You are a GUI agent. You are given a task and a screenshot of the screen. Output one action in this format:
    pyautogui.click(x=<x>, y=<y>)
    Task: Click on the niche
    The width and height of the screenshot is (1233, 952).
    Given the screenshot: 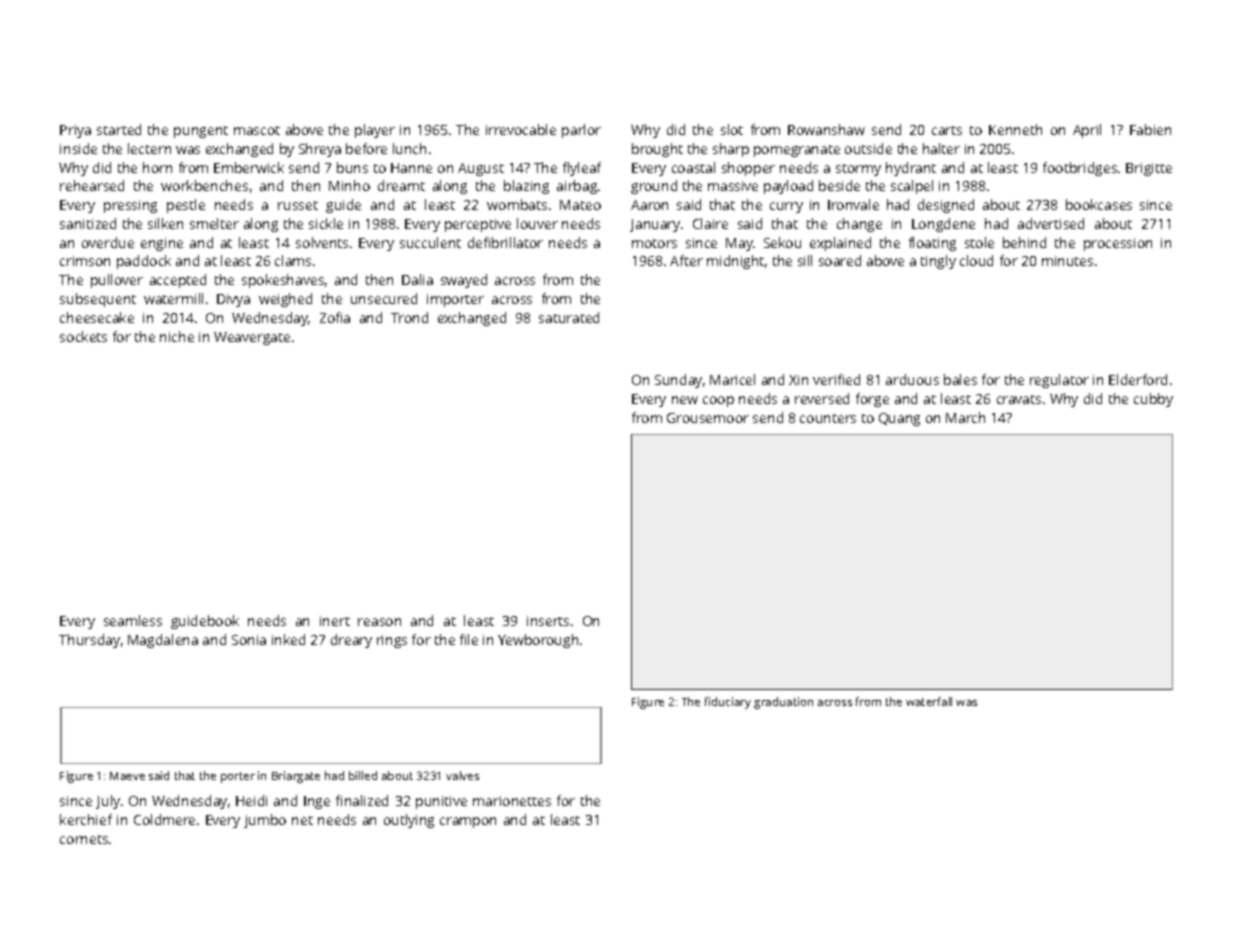 What is the action you would take?
    pyautogui.click(x=177, y=336)
